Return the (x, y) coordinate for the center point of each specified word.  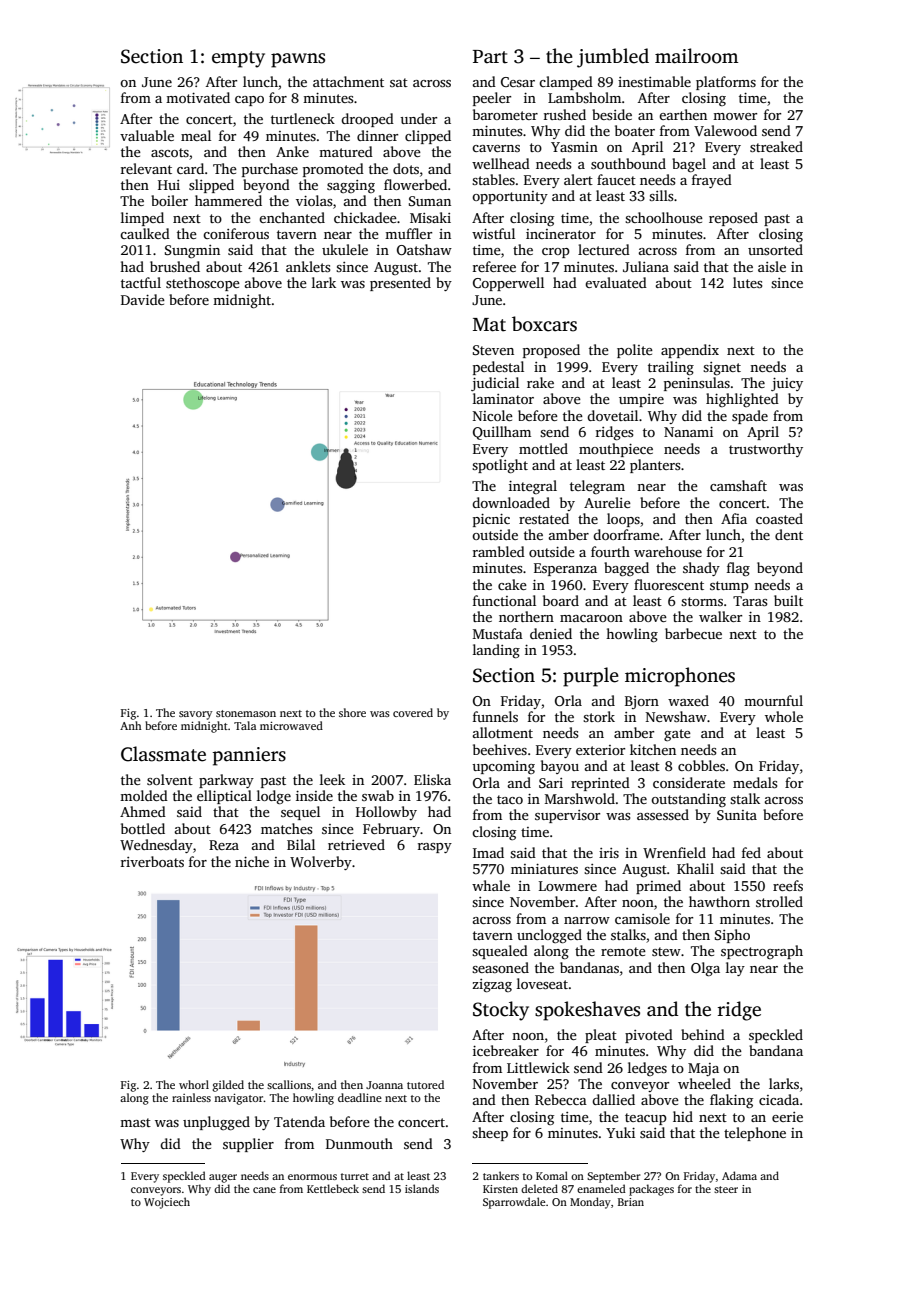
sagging (351, 186)
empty (238, 59)
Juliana (646, 266)
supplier (248, 1145)
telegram (597, 487)
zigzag (492, 986)
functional (504, 600)
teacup (646, 1119)
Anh (131, 725)
